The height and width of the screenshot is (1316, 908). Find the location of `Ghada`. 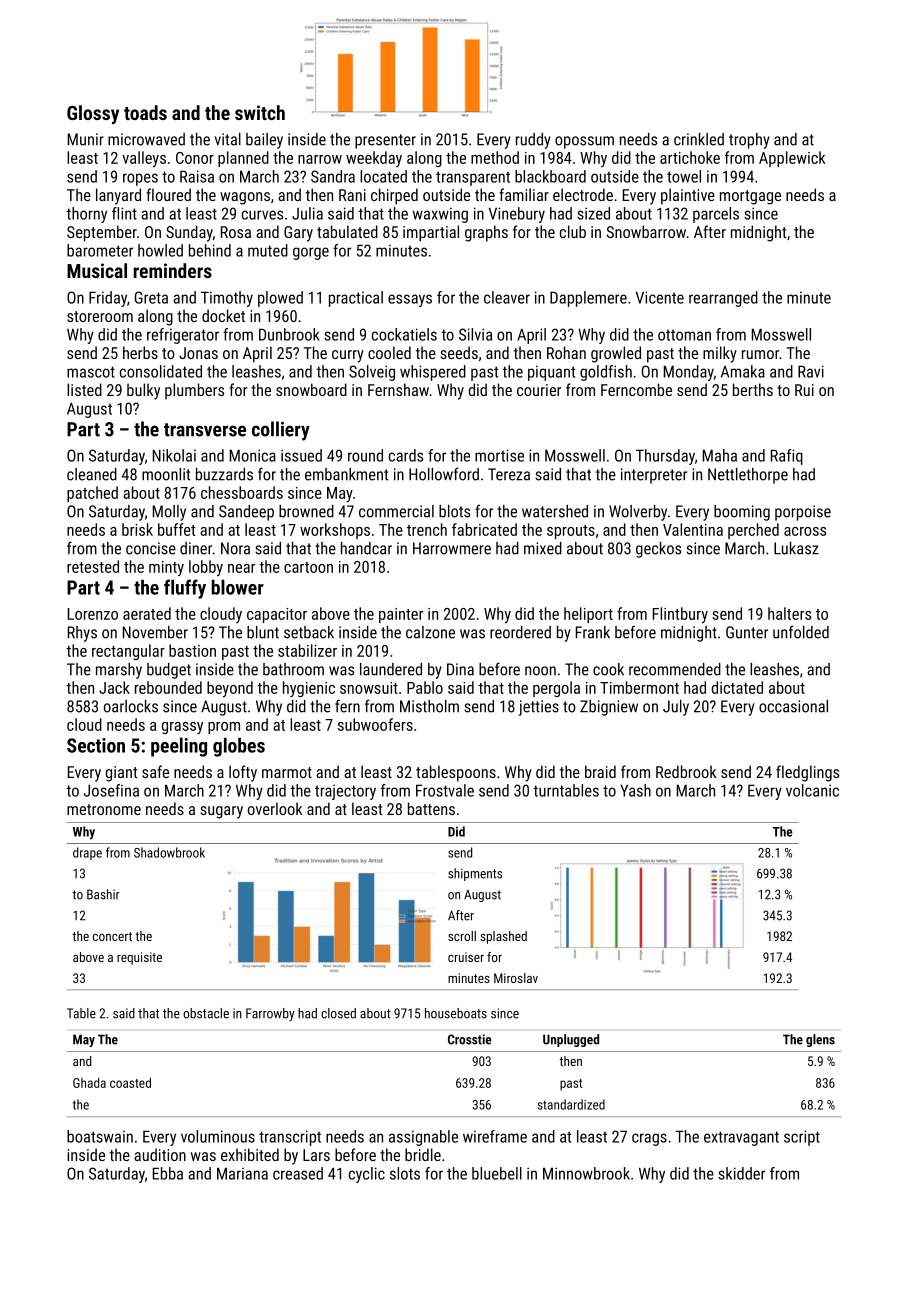

Ghada is located at coordinates (89, 1082).
